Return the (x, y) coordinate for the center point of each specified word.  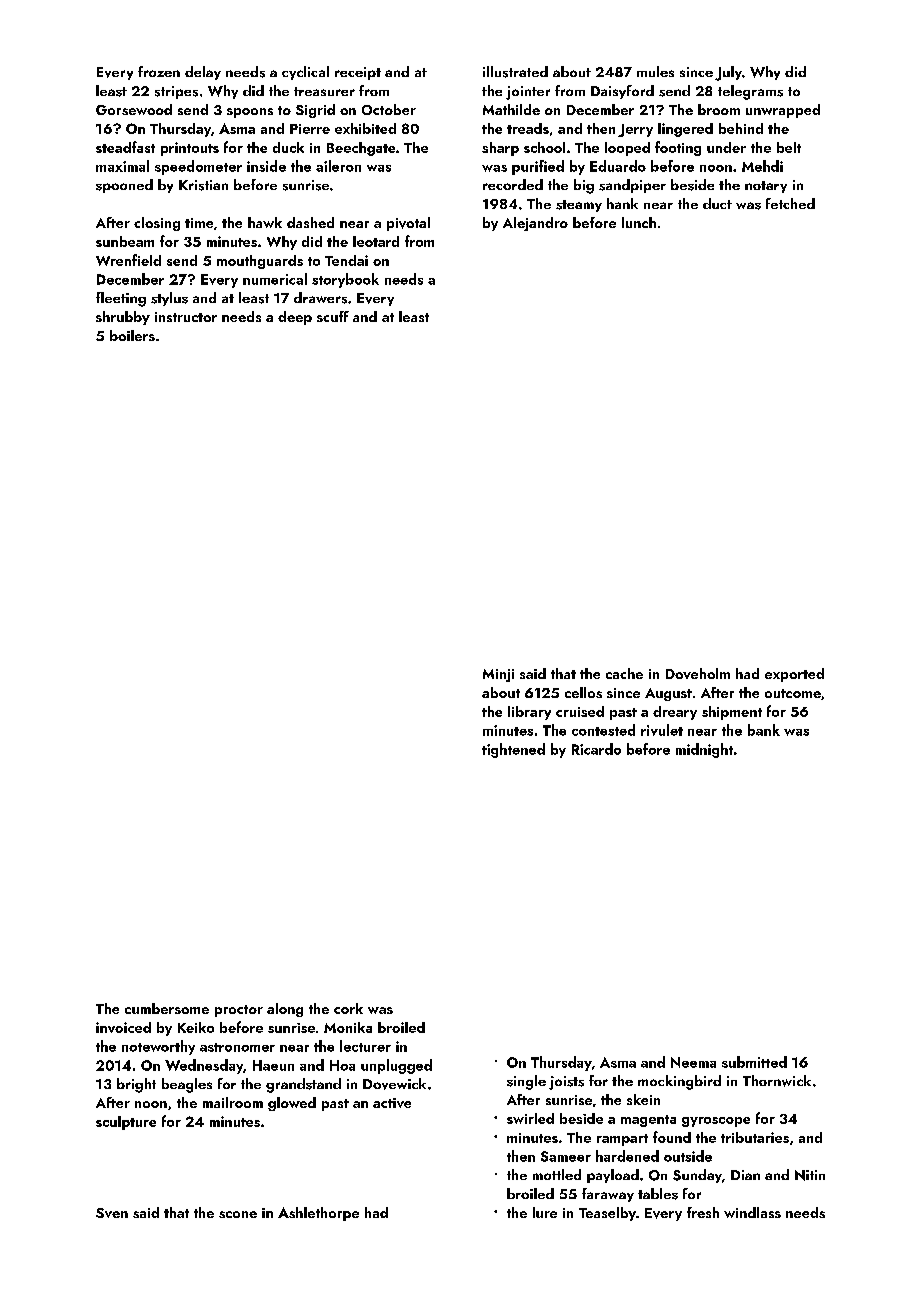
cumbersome (167, 1008)
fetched (790, 203)
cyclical (305, 73)
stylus (169, 299)
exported (794, 675)
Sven (112, 1213)
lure (545, 1212)
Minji (498, 675)
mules (655, 71)
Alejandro (535, 224)
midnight (704, 750)
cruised (580, 711)
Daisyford (622, 92)
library (529, 713)
